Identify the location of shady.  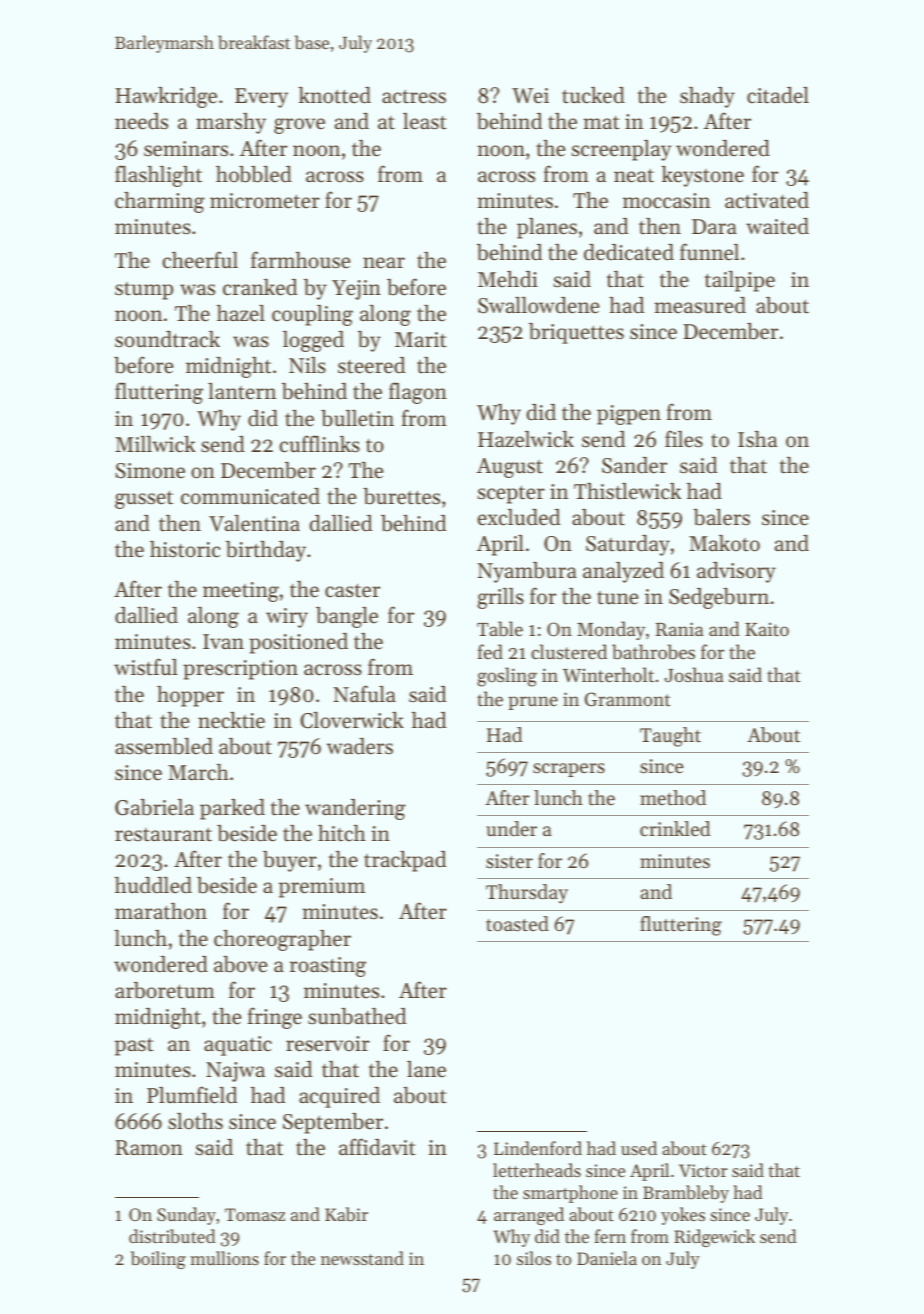
(707, 97).
